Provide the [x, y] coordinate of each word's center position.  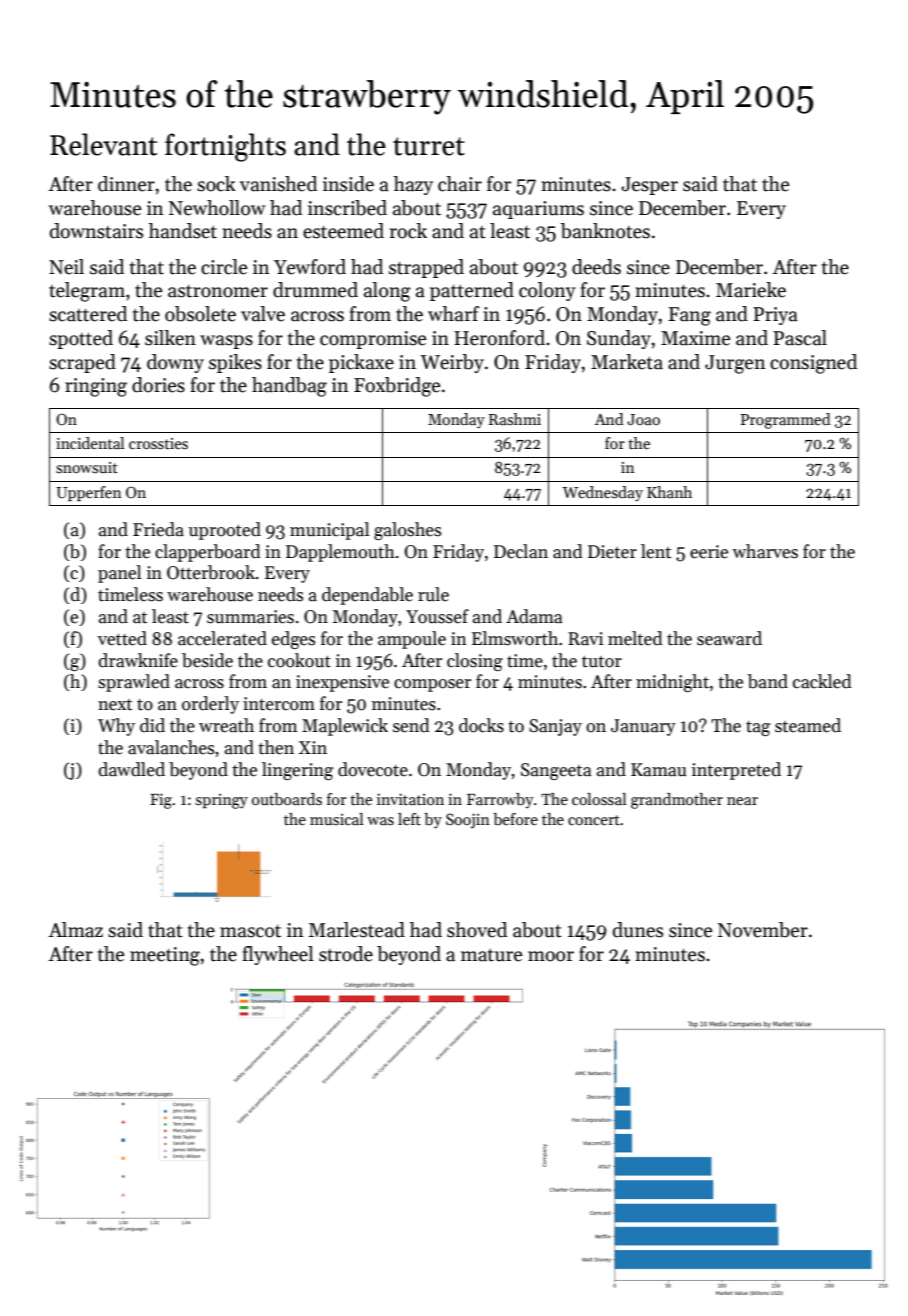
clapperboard [208, 553]
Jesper [649, 186]
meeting [165, 956]
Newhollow [217, 208]
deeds [596, 267]
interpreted [736, 771]
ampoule [412, 640]
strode [346, 954]
